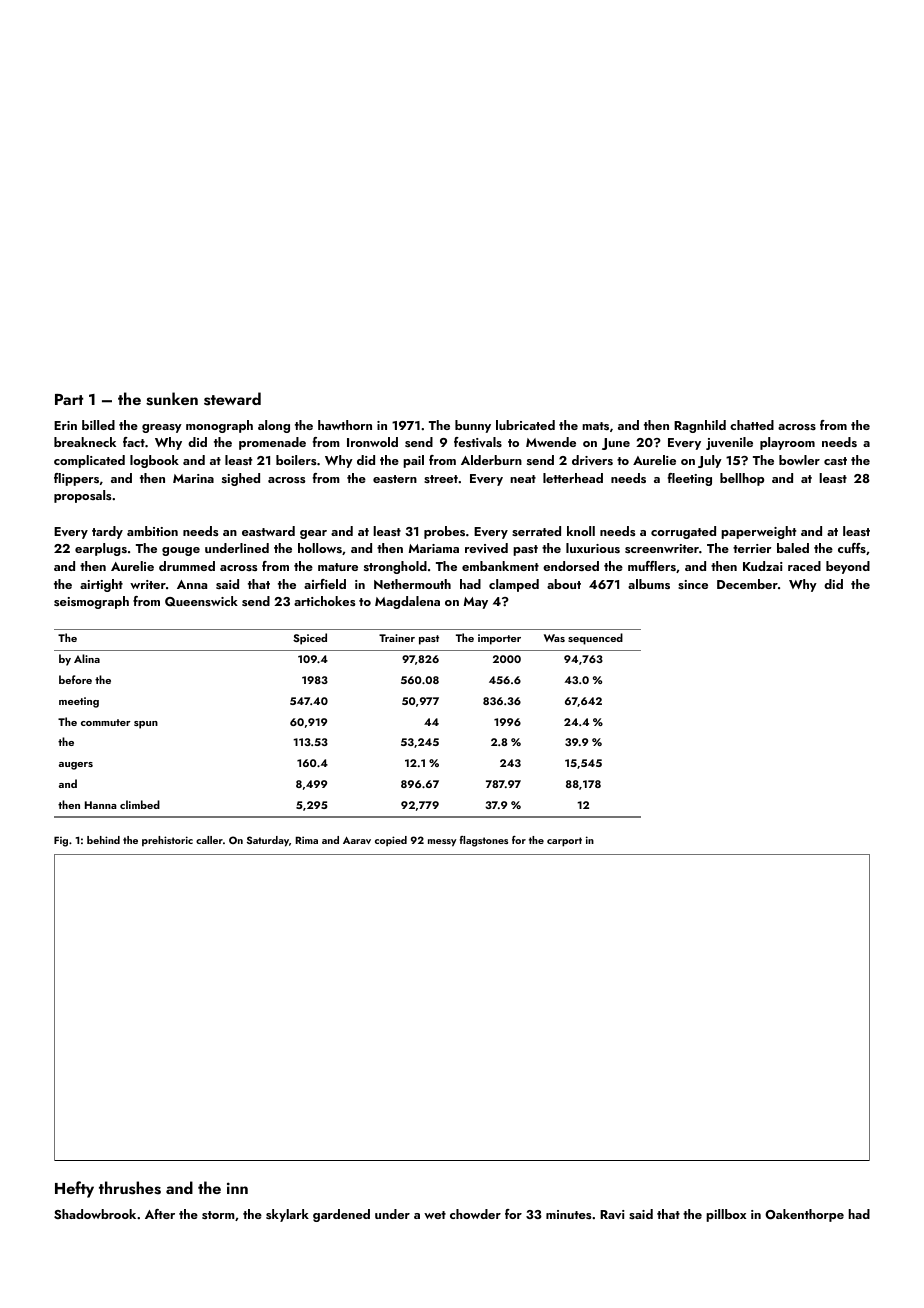 Image resolution: width=924 pixels, height=1308 pixels. What do you see at coordinates (747, 584) in the image?
I see `December` at bounding box center [747, 584].
